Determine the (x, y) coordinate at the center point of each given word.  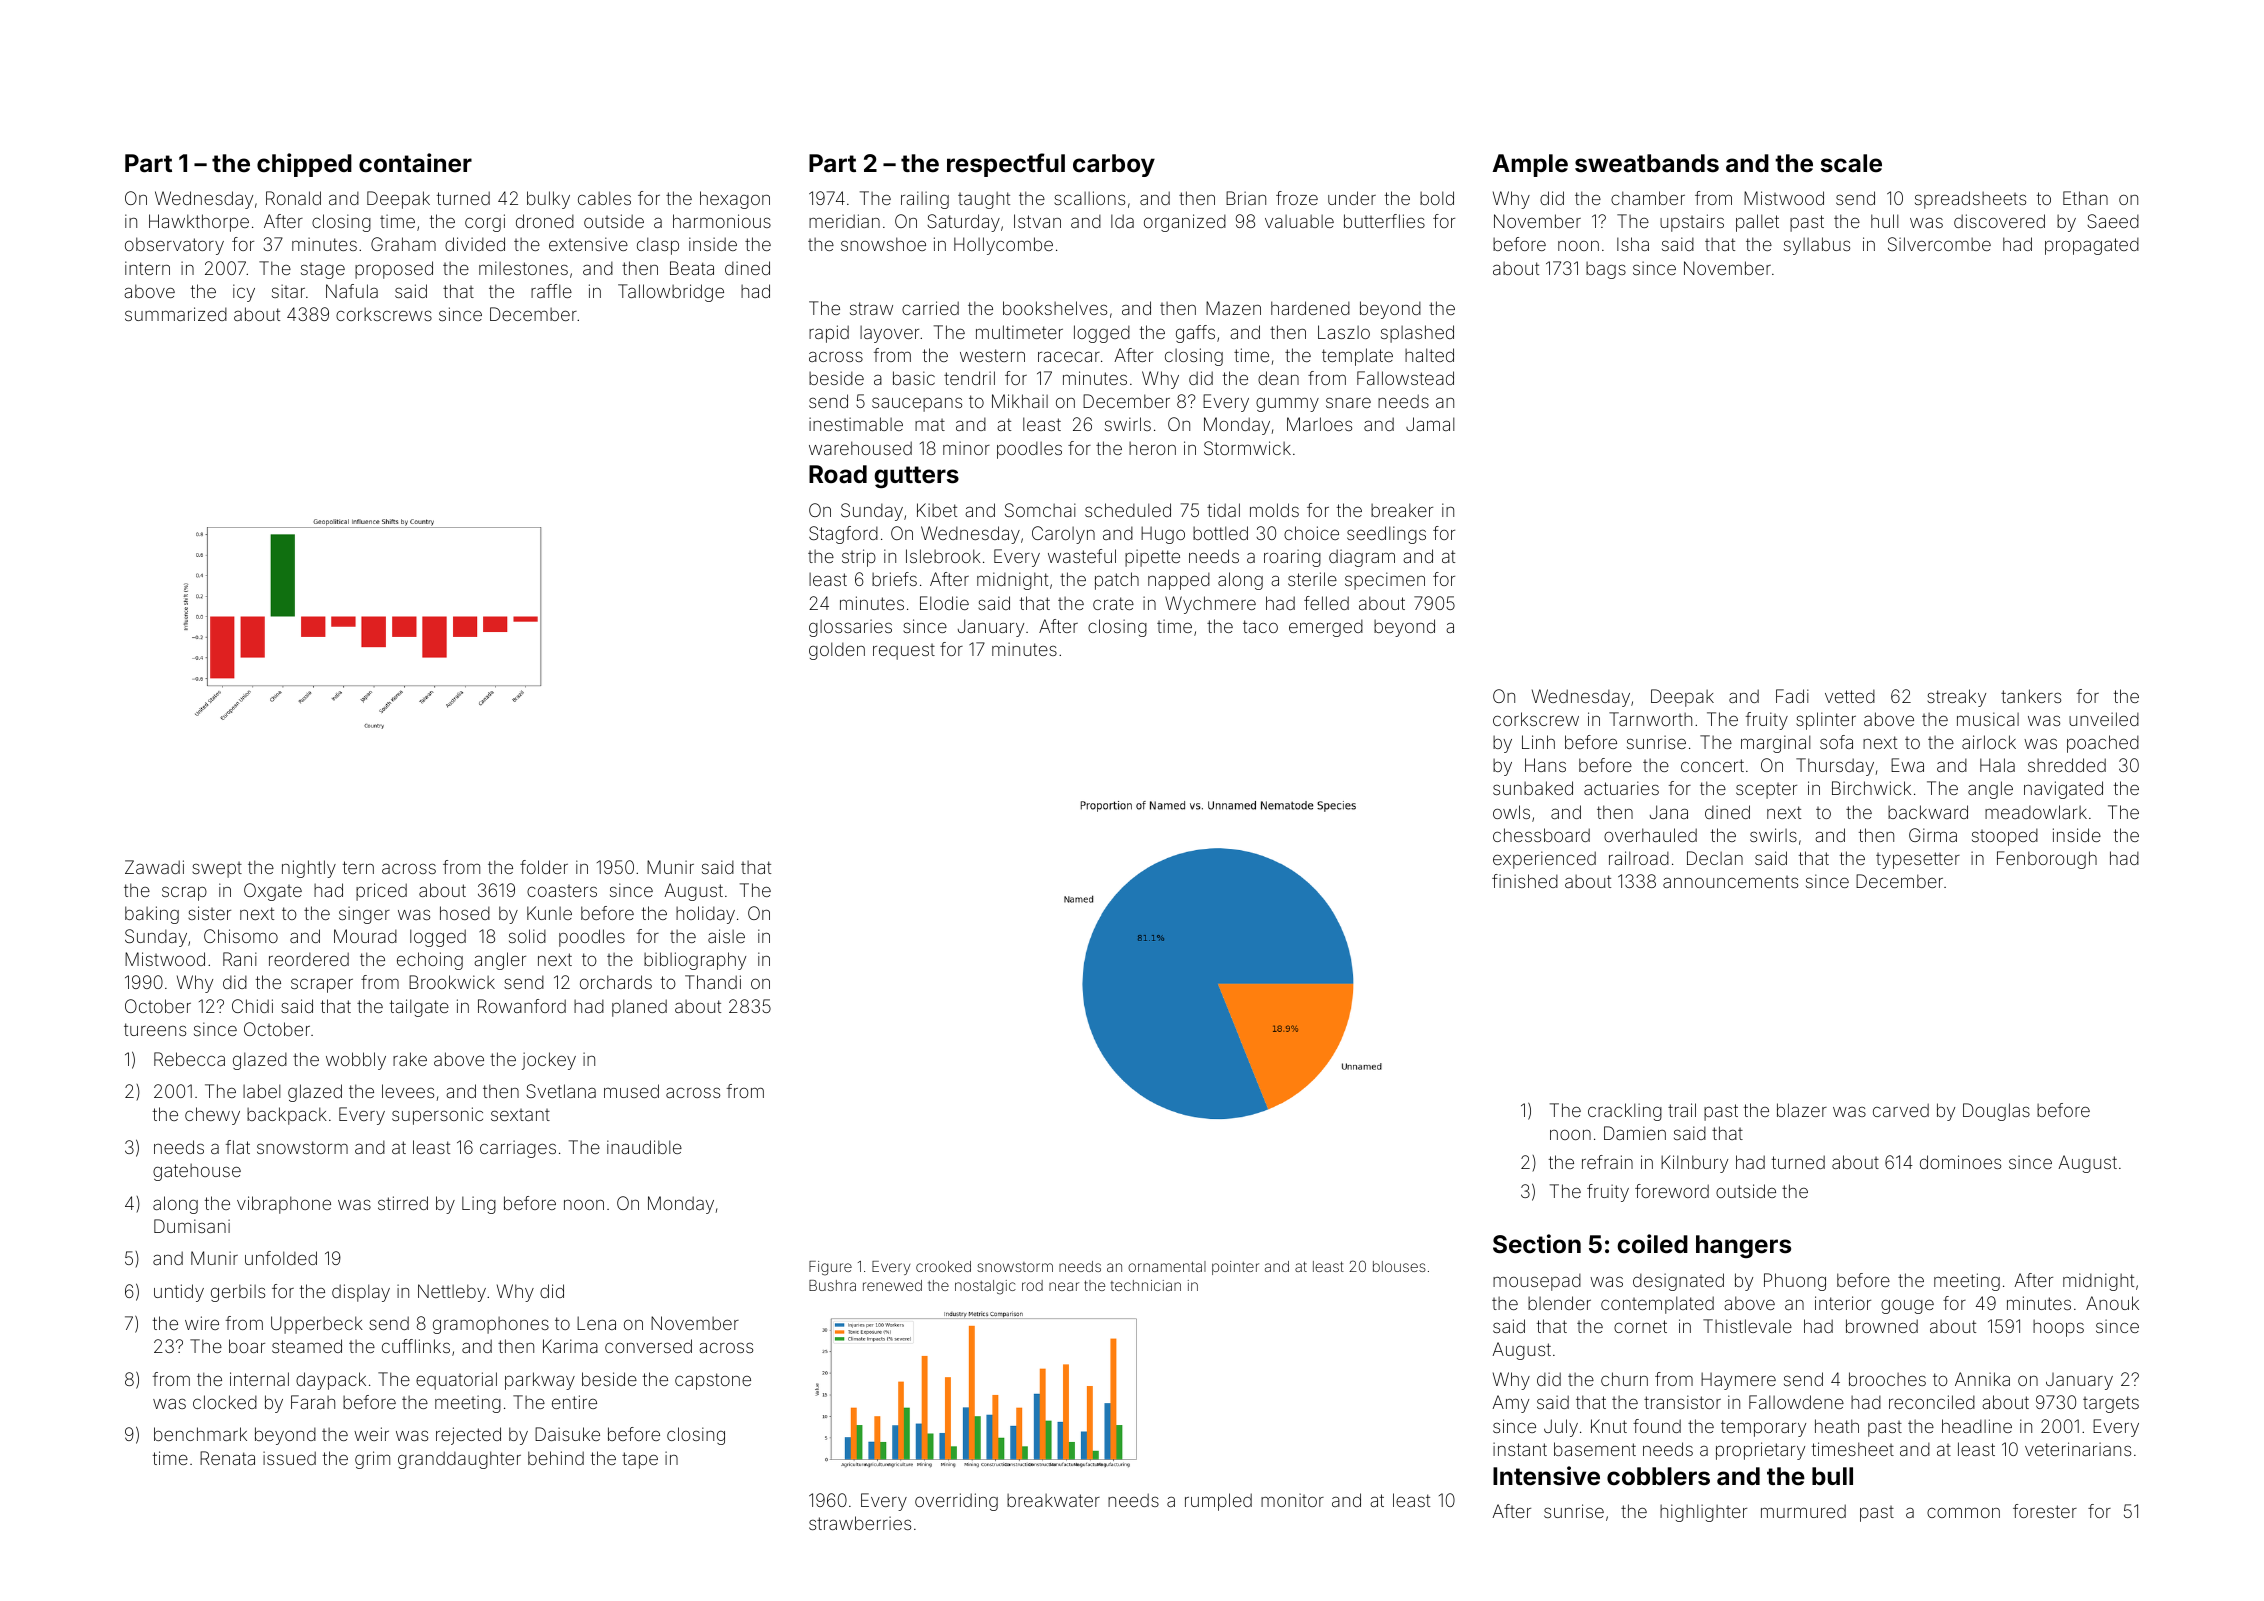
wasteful (1082, 556)
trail (1682, 1110)
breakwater (1053, 1500)
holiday (705, 915)
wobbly (356, 1061)
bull (1832, 1476)
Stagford (843, 535)
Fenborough (2047, 860)
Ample (1530, 165)
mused (631, 1091)
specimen (1385, 581)
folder (544, 867)
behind (556, 1458)
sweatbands (1647, 163)
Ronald (293, 198)
